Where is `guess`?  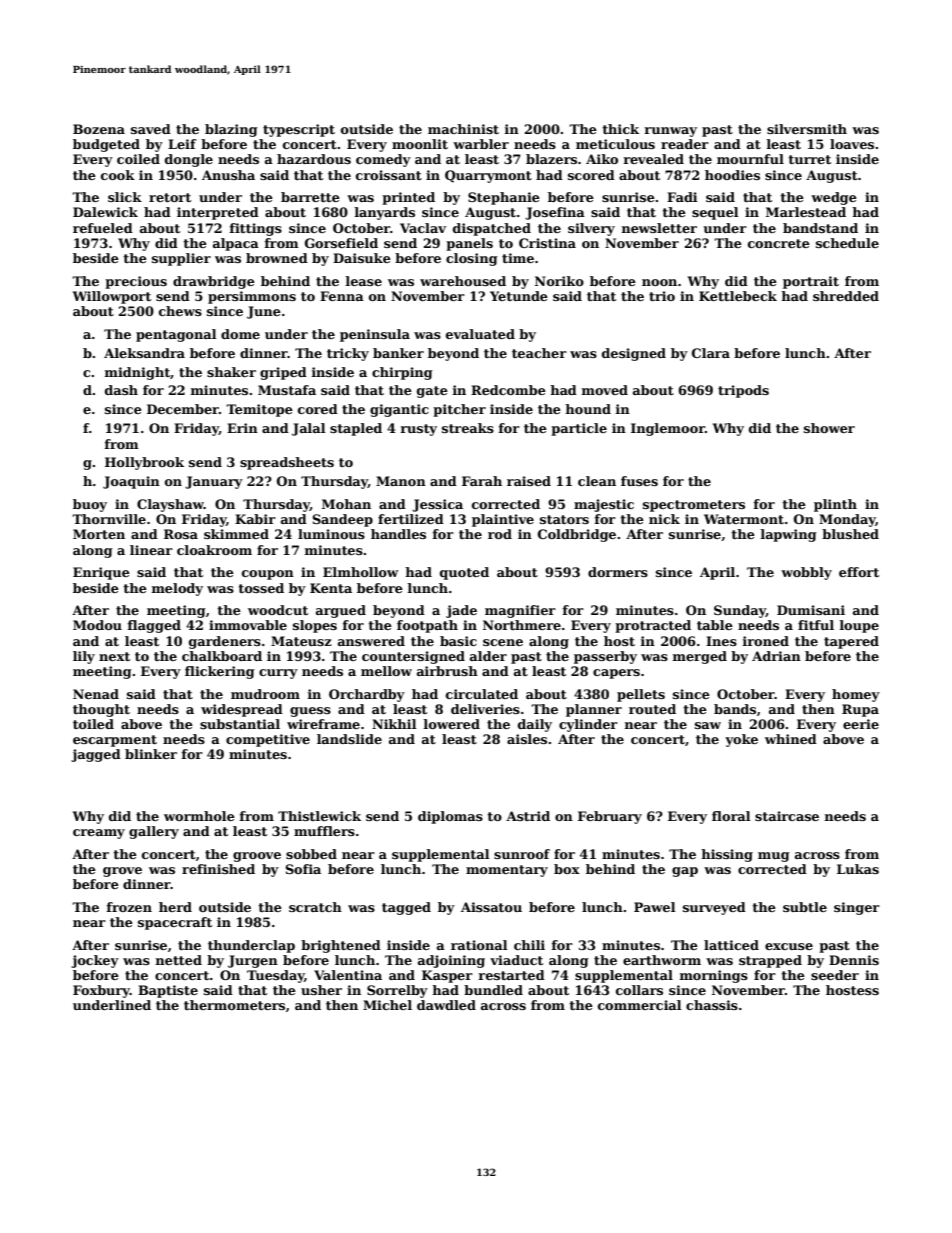 guess is located at coordinates (310, 712).
